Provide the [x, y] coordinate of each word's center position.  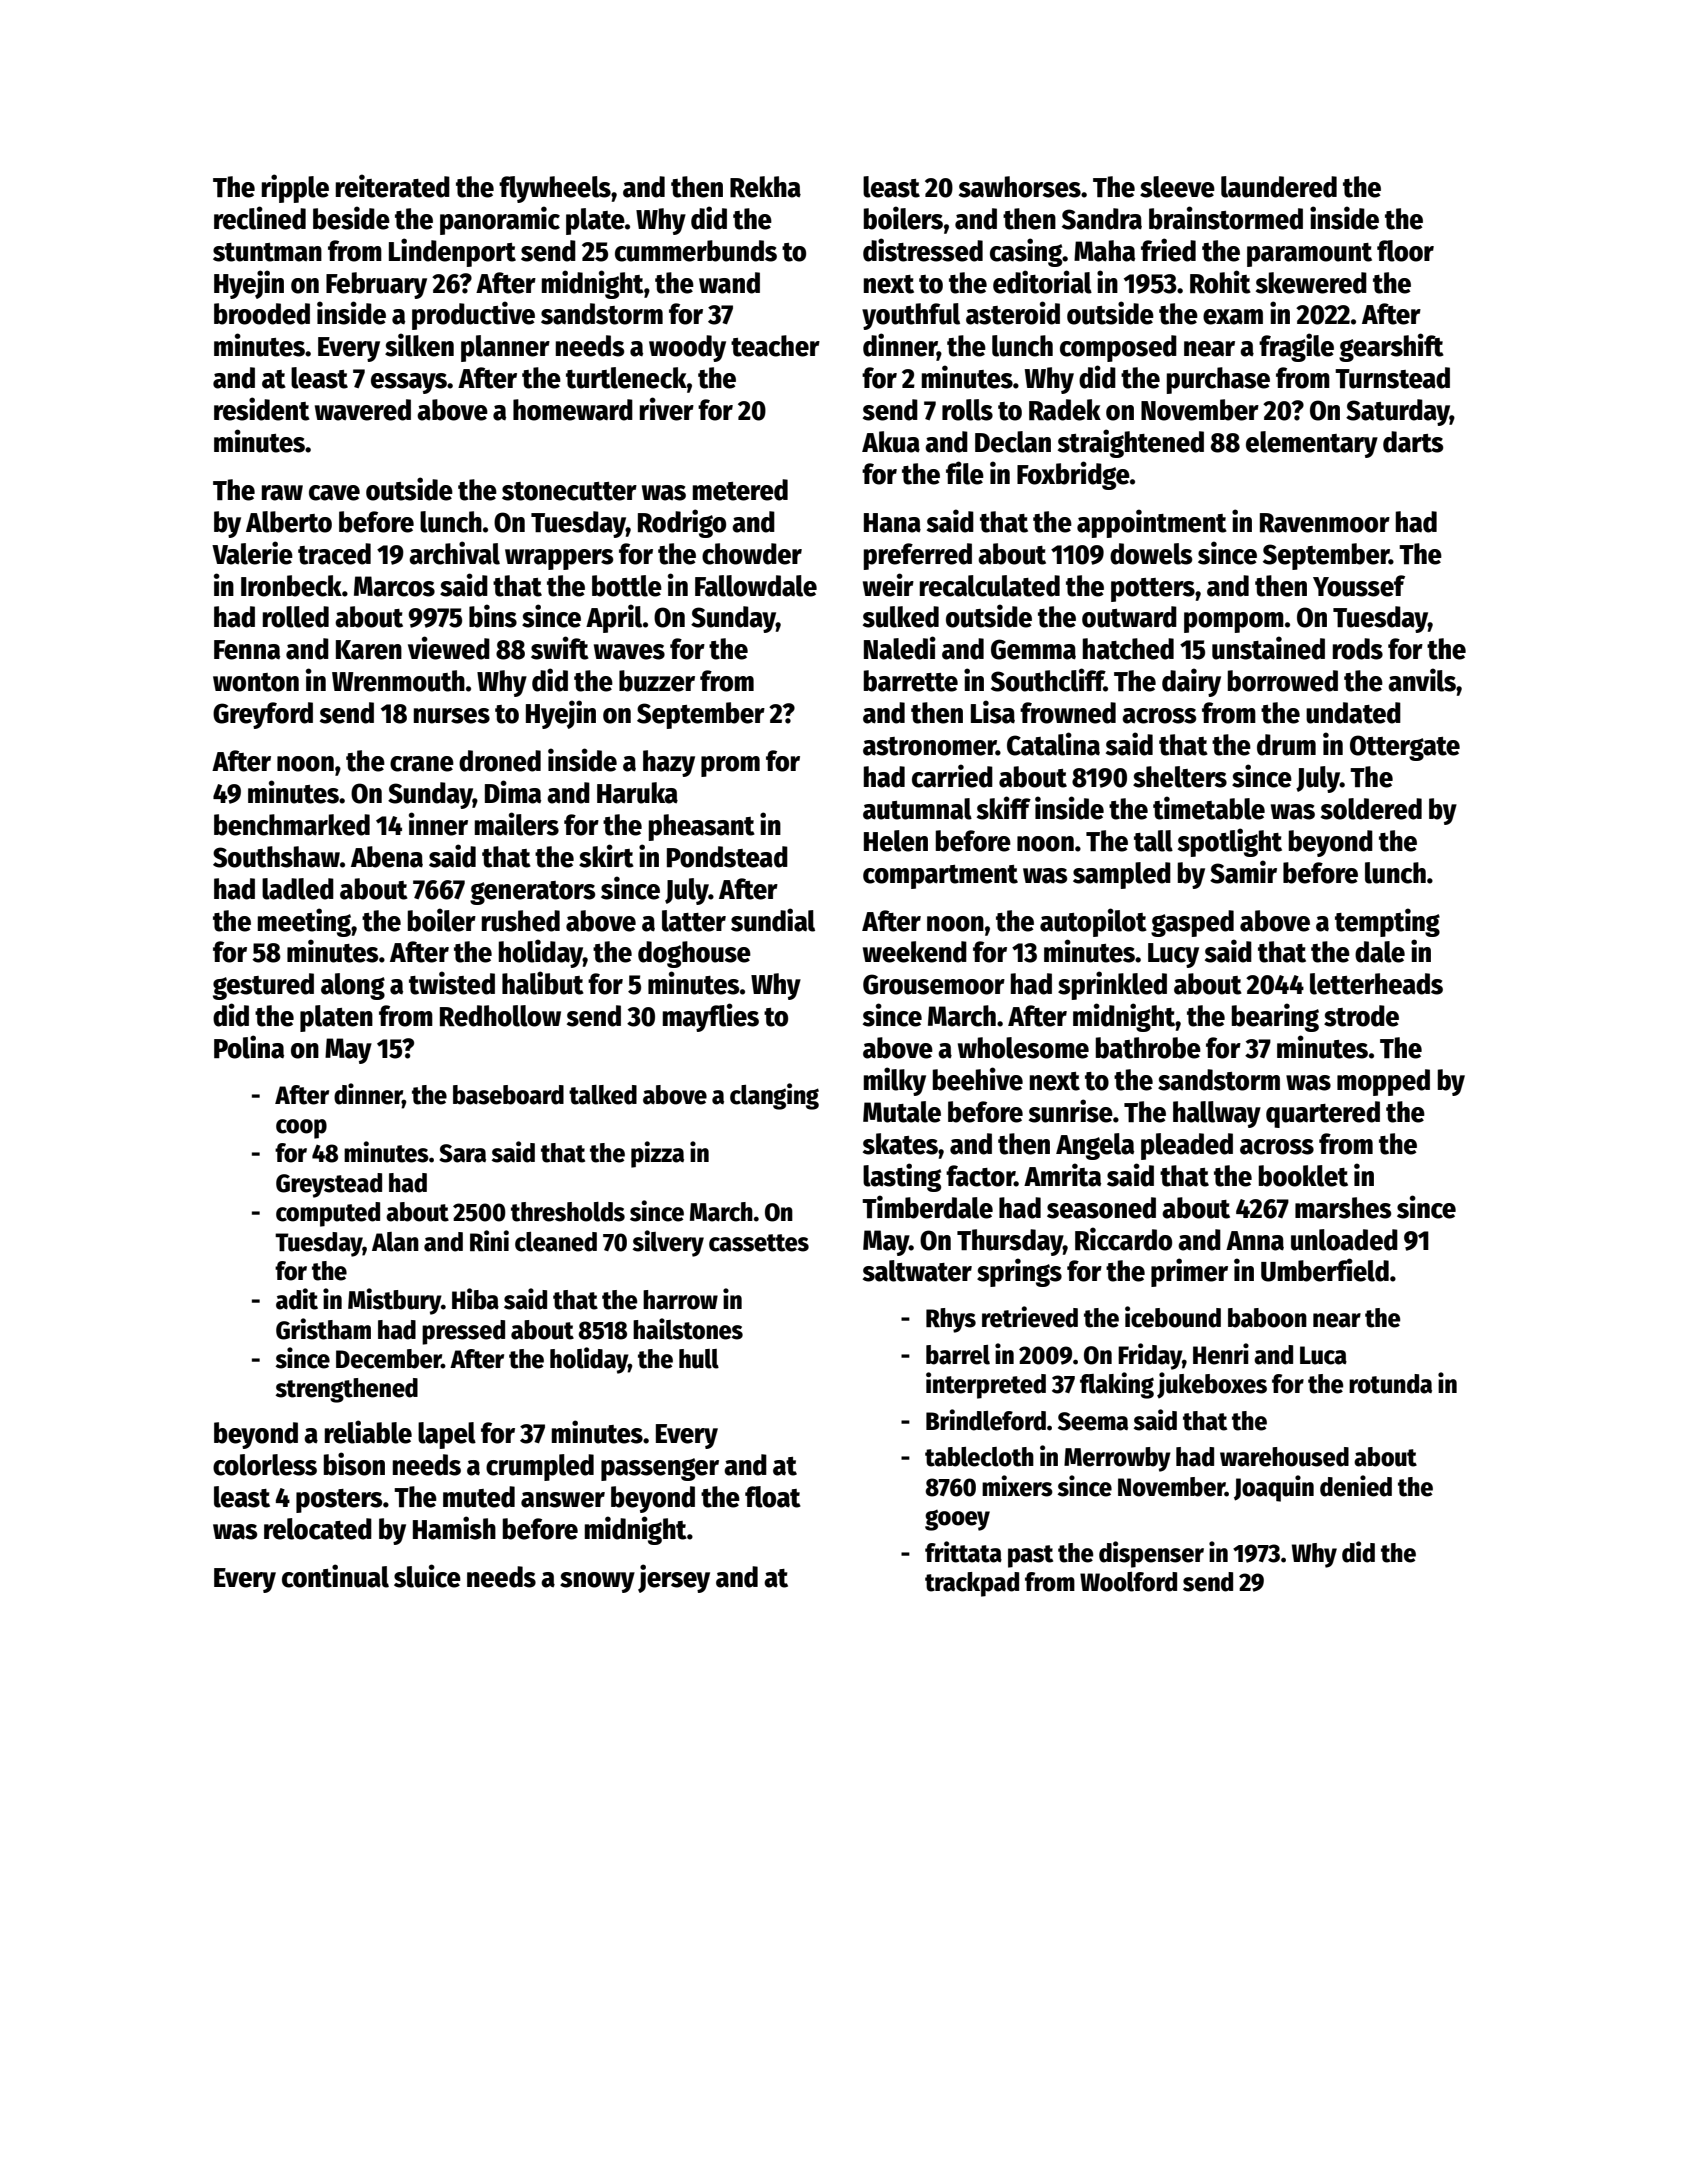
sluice [427, 1576]
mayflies [711, 1017]
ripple [295, 188]
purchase [1218, 380]
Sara [462, 1153]
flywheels [555, 189]
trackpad [972, 1584]
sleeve [1177, 187]
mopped [1383, 1082]
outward [1129, 617]
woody [687, 348]
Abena [387, 857]
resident [262, 409]
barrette [911, 681]
